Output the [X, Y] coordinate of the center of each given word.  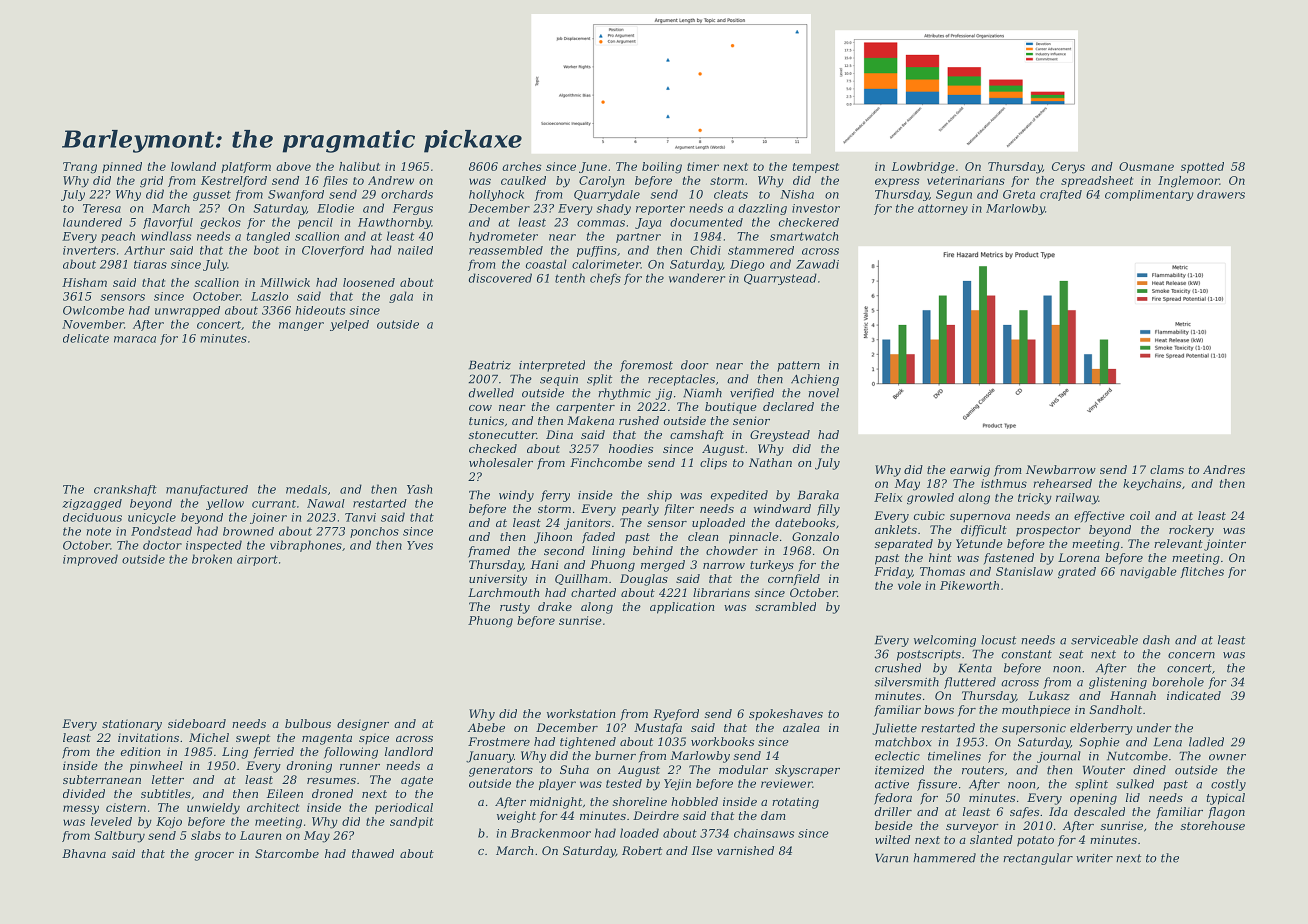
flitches [1202, 572]
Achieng [815, 380]
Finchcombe [606, 462]
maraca [135, 339]
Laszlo [269, 296]
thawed [373, 853]
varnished [745, 850]
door [695, 365]
